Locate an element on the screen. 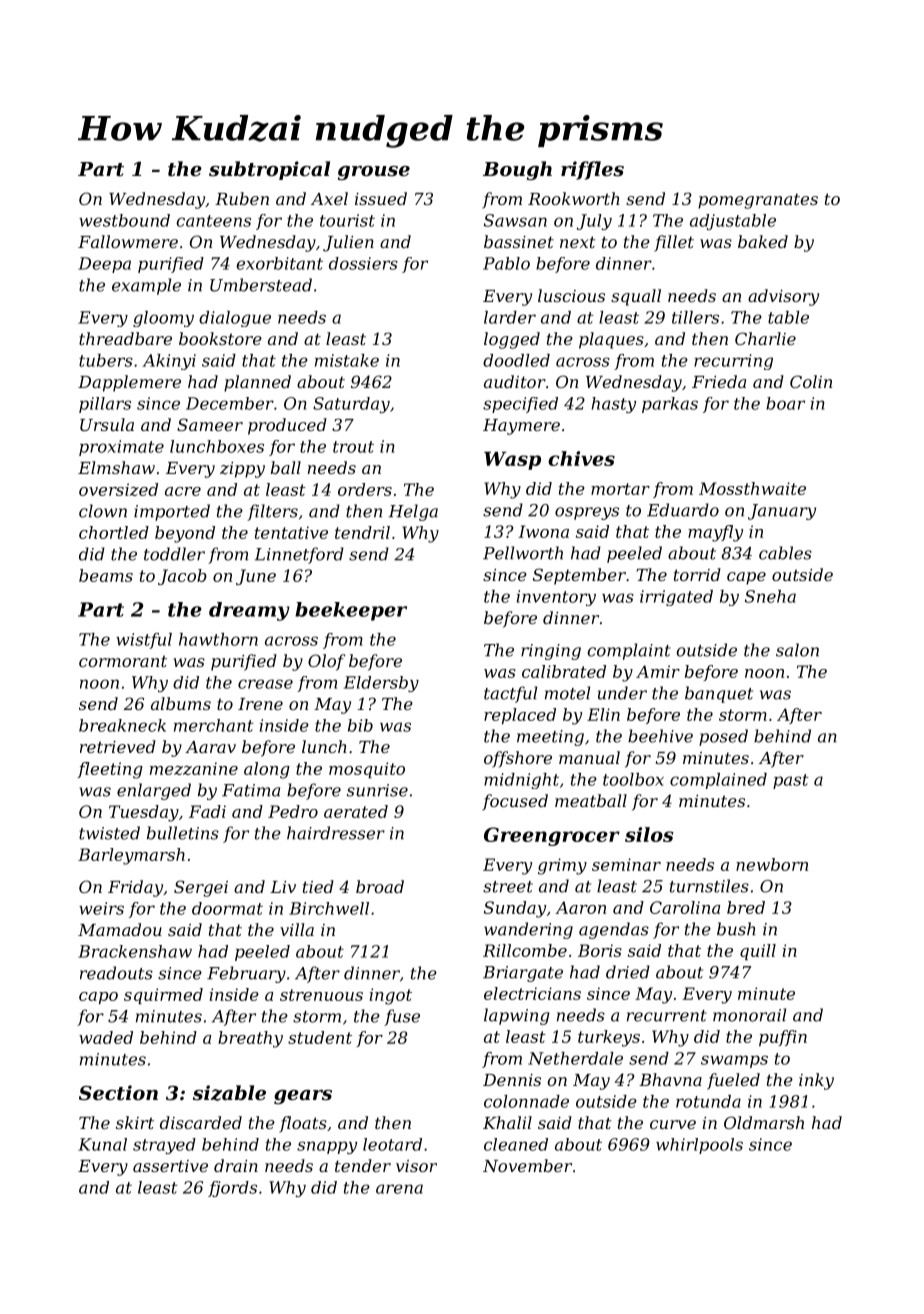 The width and height of the screenshot is (924, 1314). quill is located at coordinates (758, 952).
